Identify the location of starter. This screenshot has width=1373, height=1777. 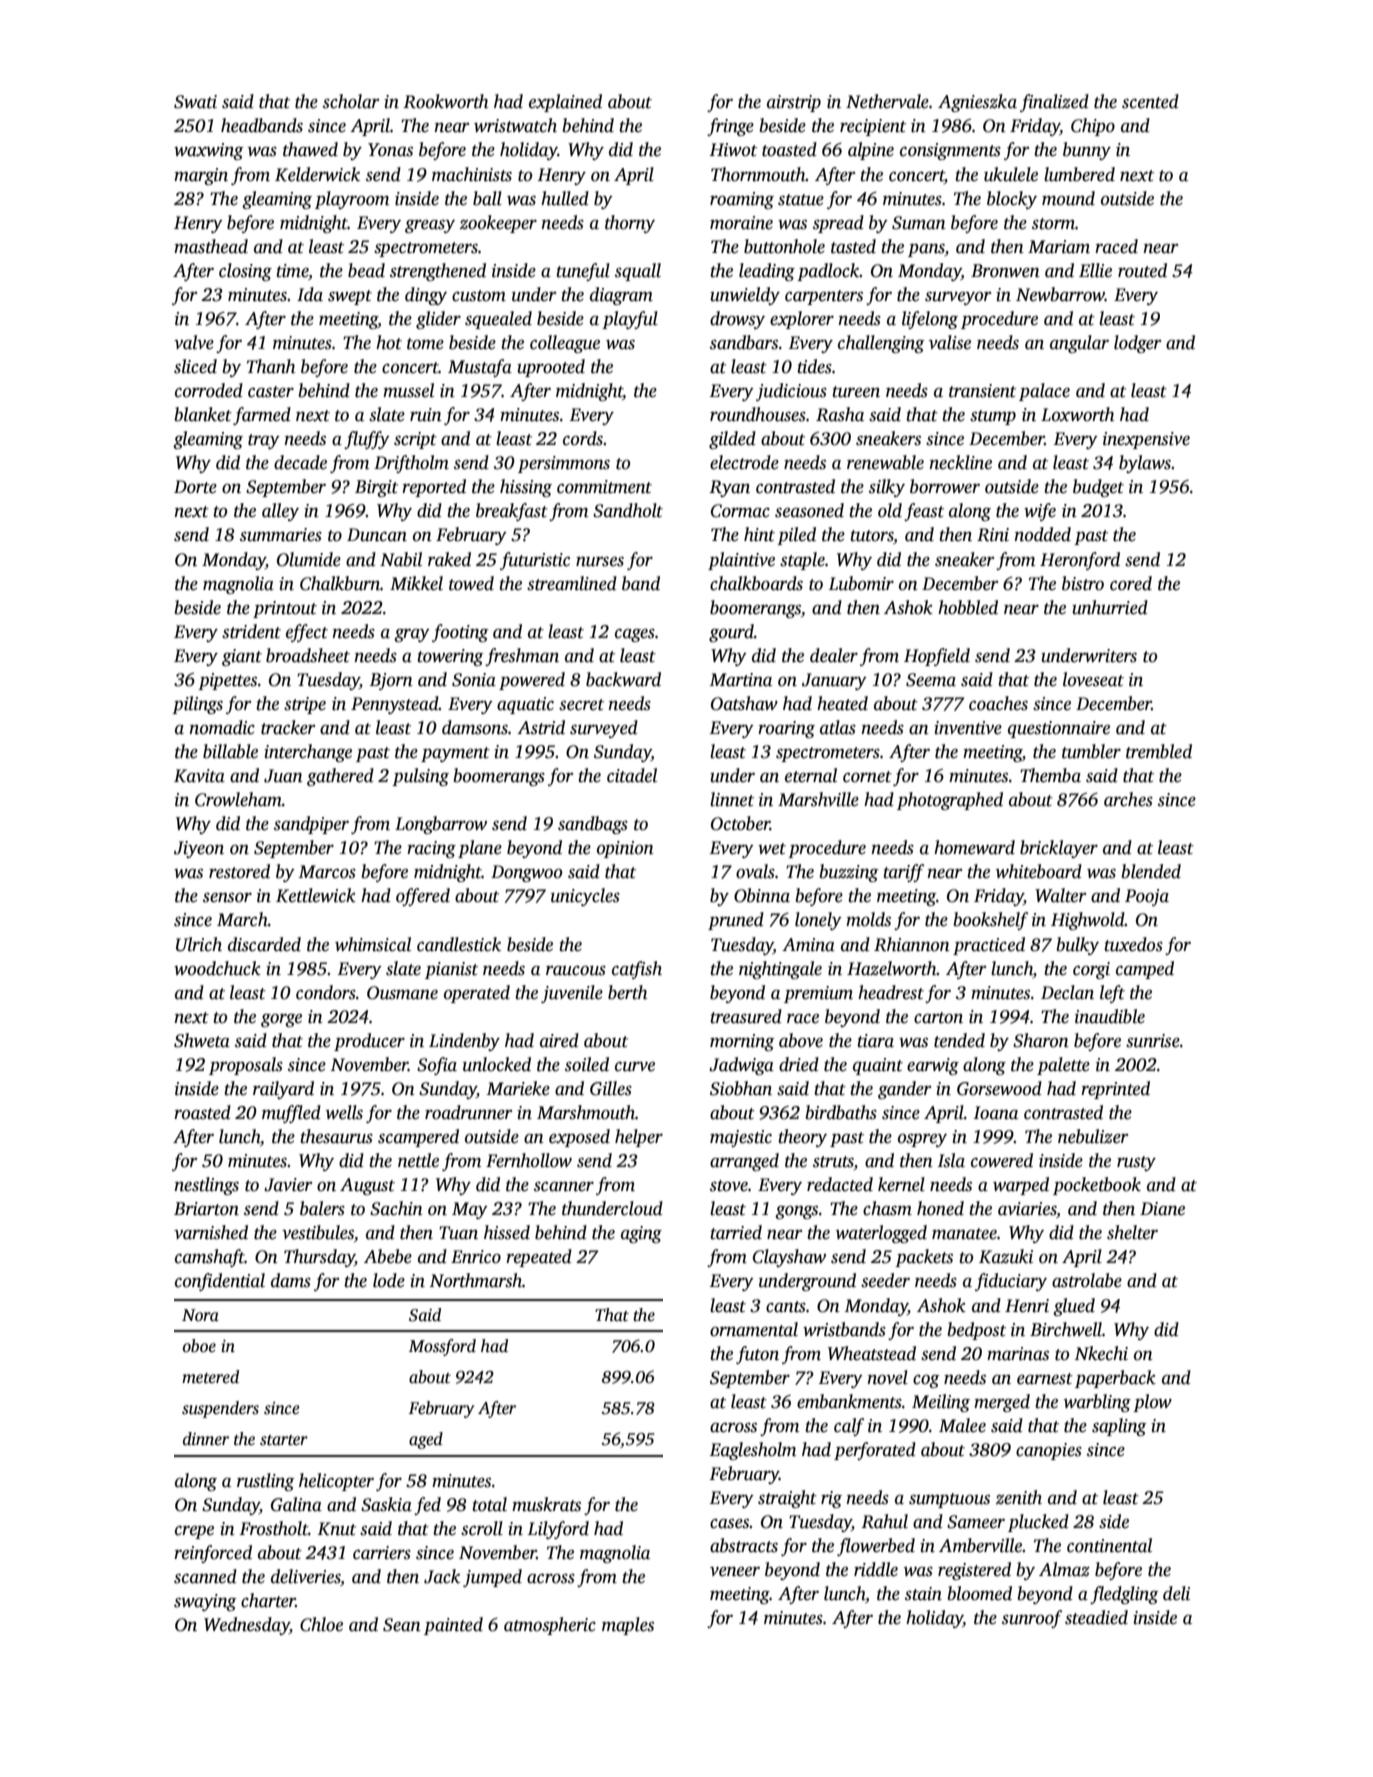
(284, 1440).
